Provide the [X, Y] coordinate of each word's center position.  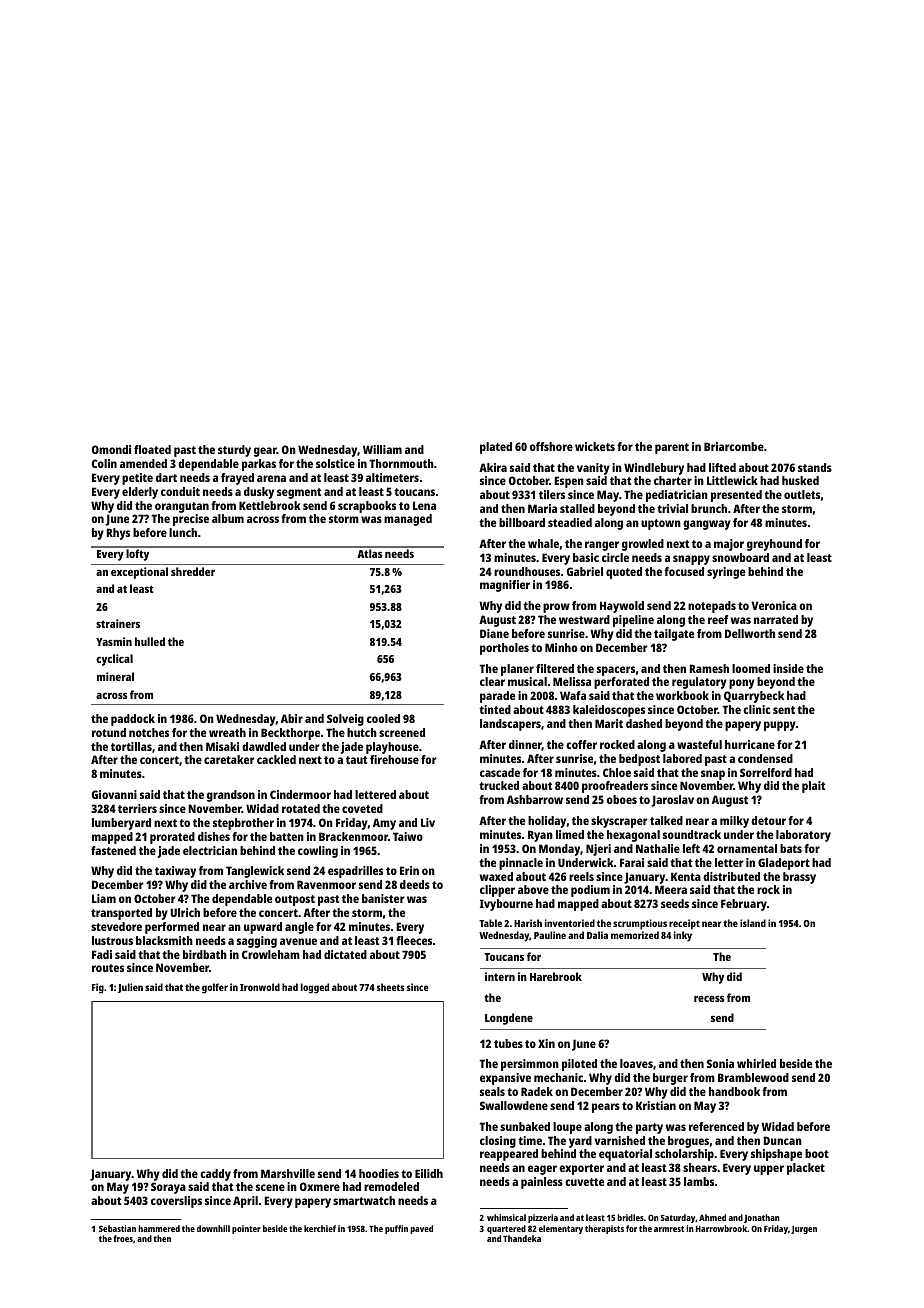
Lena [424, 505]
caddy [215, 1175]
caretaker [229, 759]
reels [581, 876]
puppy [780, 726]
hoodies [379, 1173]
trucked [499, 785]
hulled [150, 641]
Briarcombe [734, 446]
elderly [140, 493]
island [753, 923]
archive [248, 884]
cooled [383, 718]
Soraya [168, 1188]
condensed [765, 758]
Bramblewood [753, 1077]
